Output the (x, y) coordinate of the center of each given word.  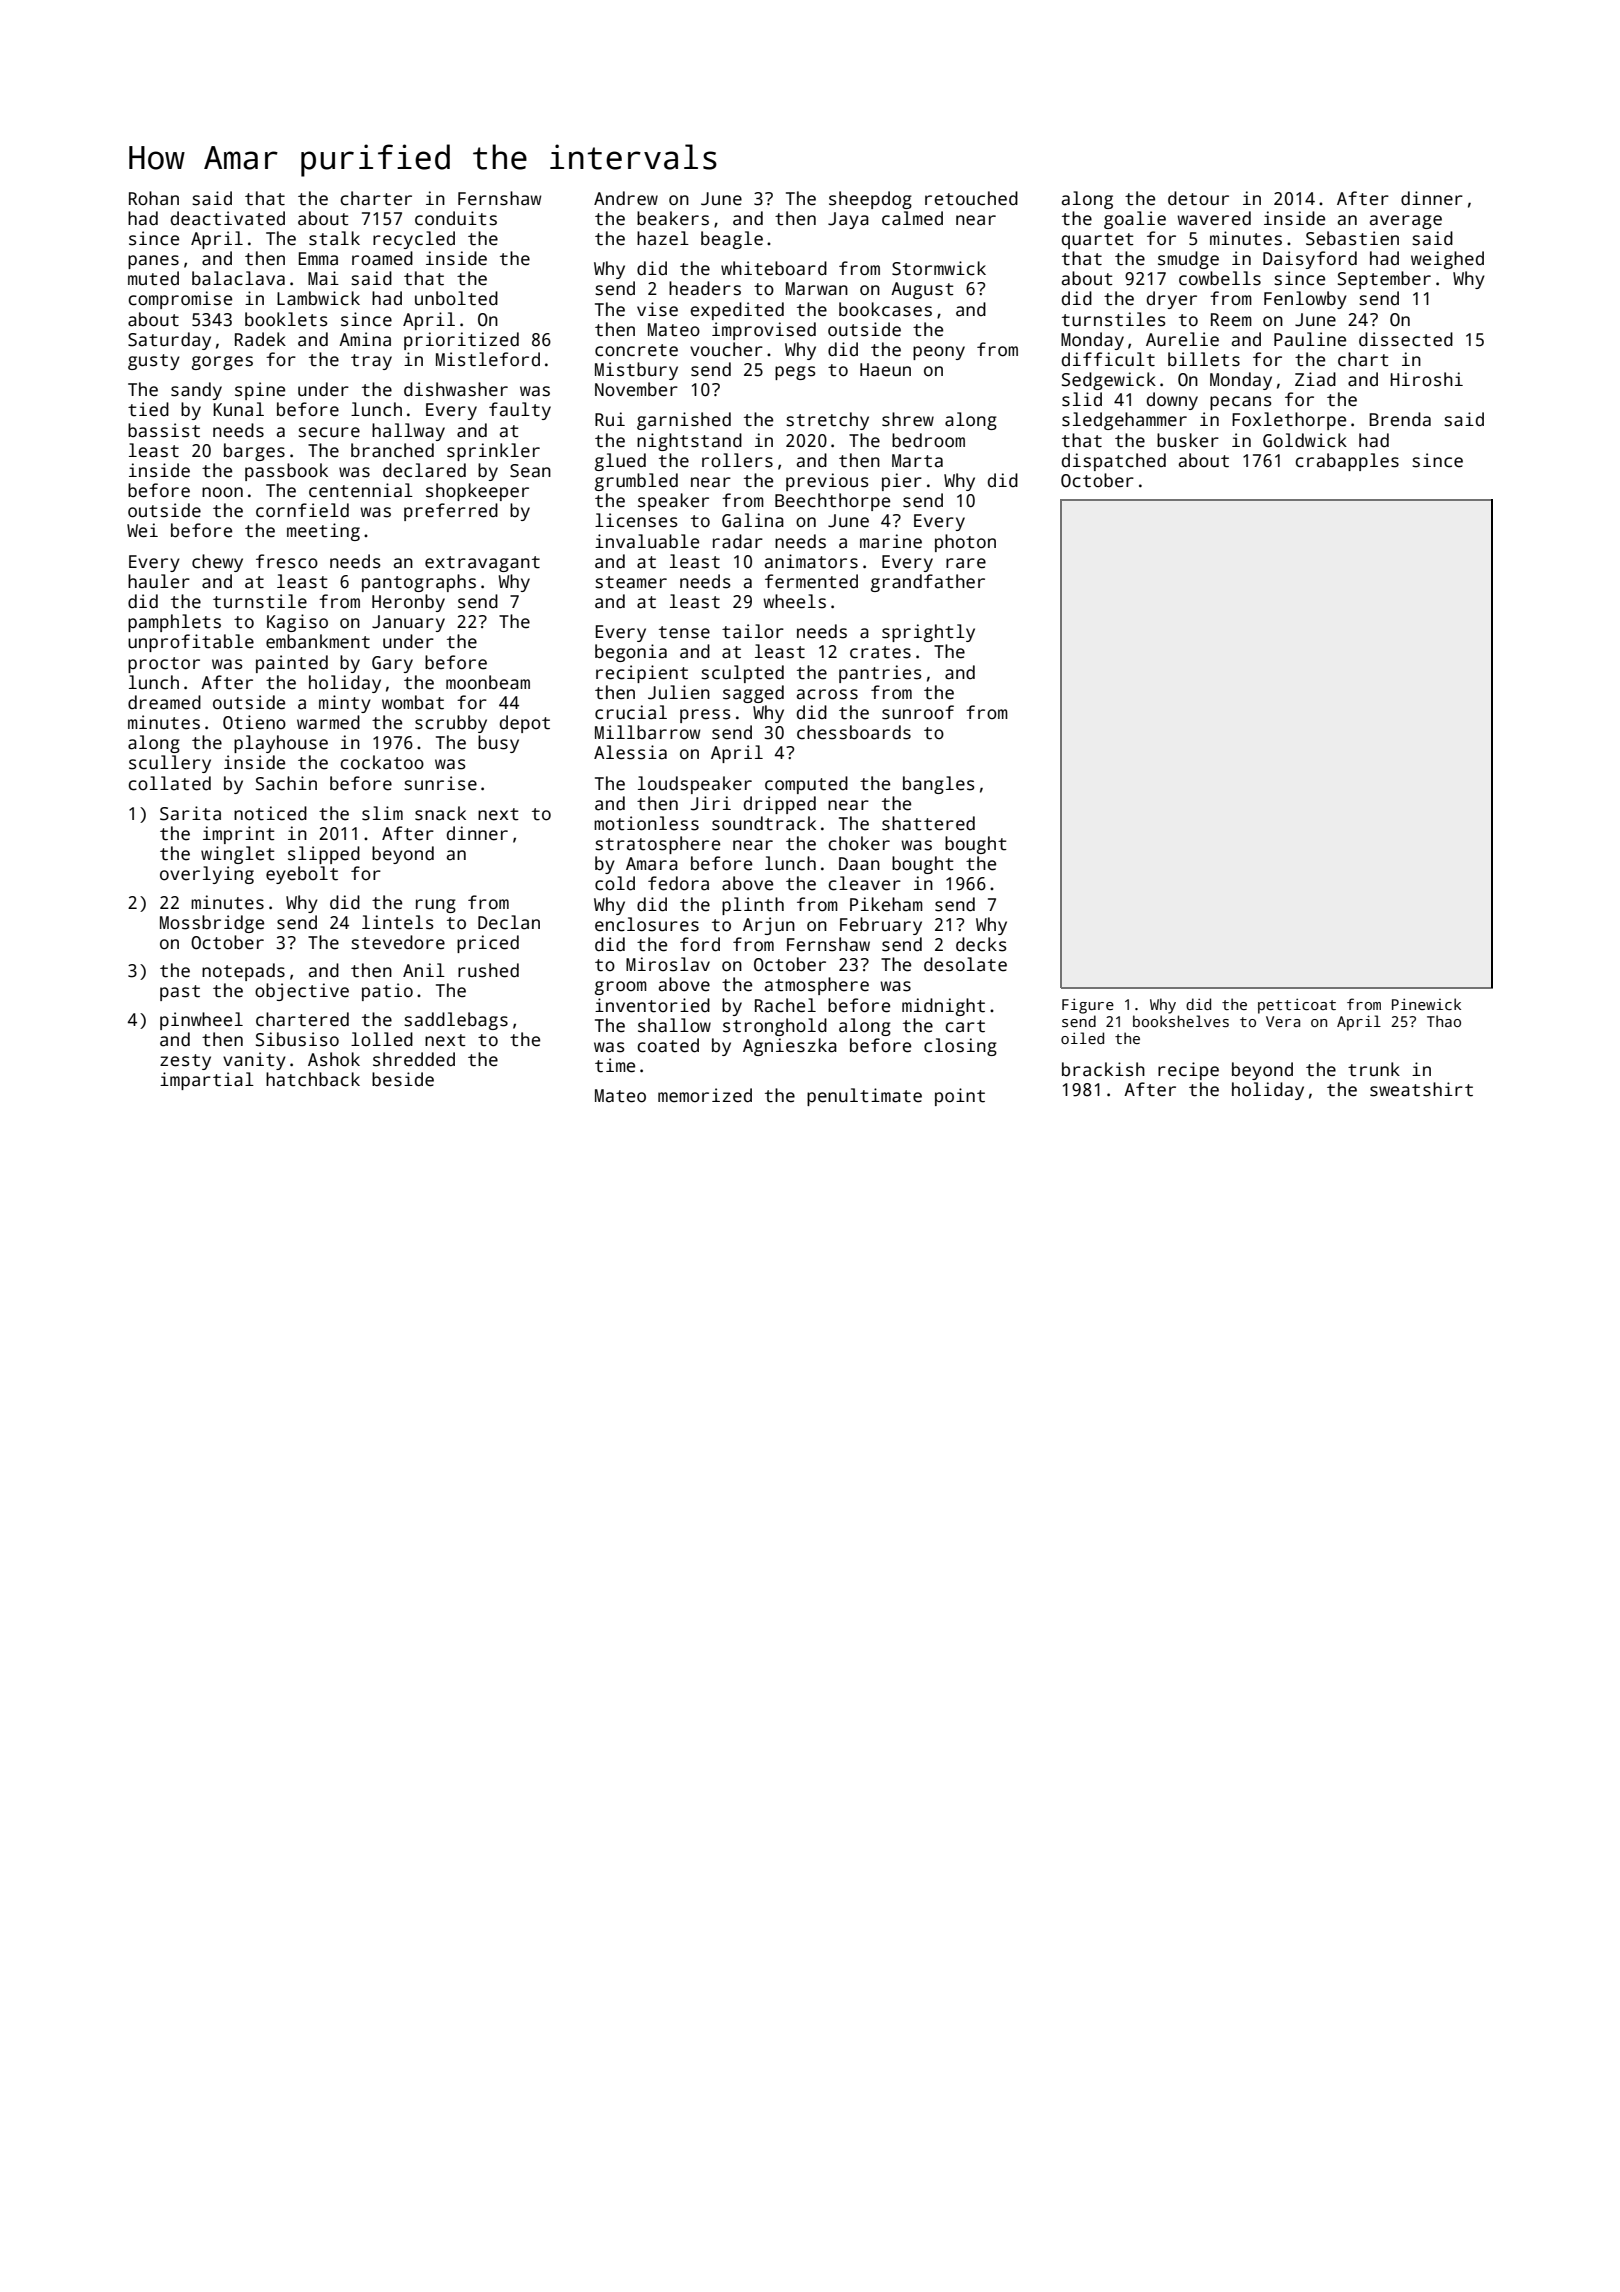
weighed (1447, 260)
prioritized (461, 341)
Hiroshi (1426, 379)
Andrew (626, 198)
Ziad (1315, 379)
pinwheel (201, 1021)
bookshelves (1181, 1021)
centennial (361, 490)
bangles (939, 785)
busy (498, 744)
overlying (207, 875)
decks (981, 944)
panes (153, 262)
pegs (795, 373)
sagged (753, 694)
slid (1082, 399)
